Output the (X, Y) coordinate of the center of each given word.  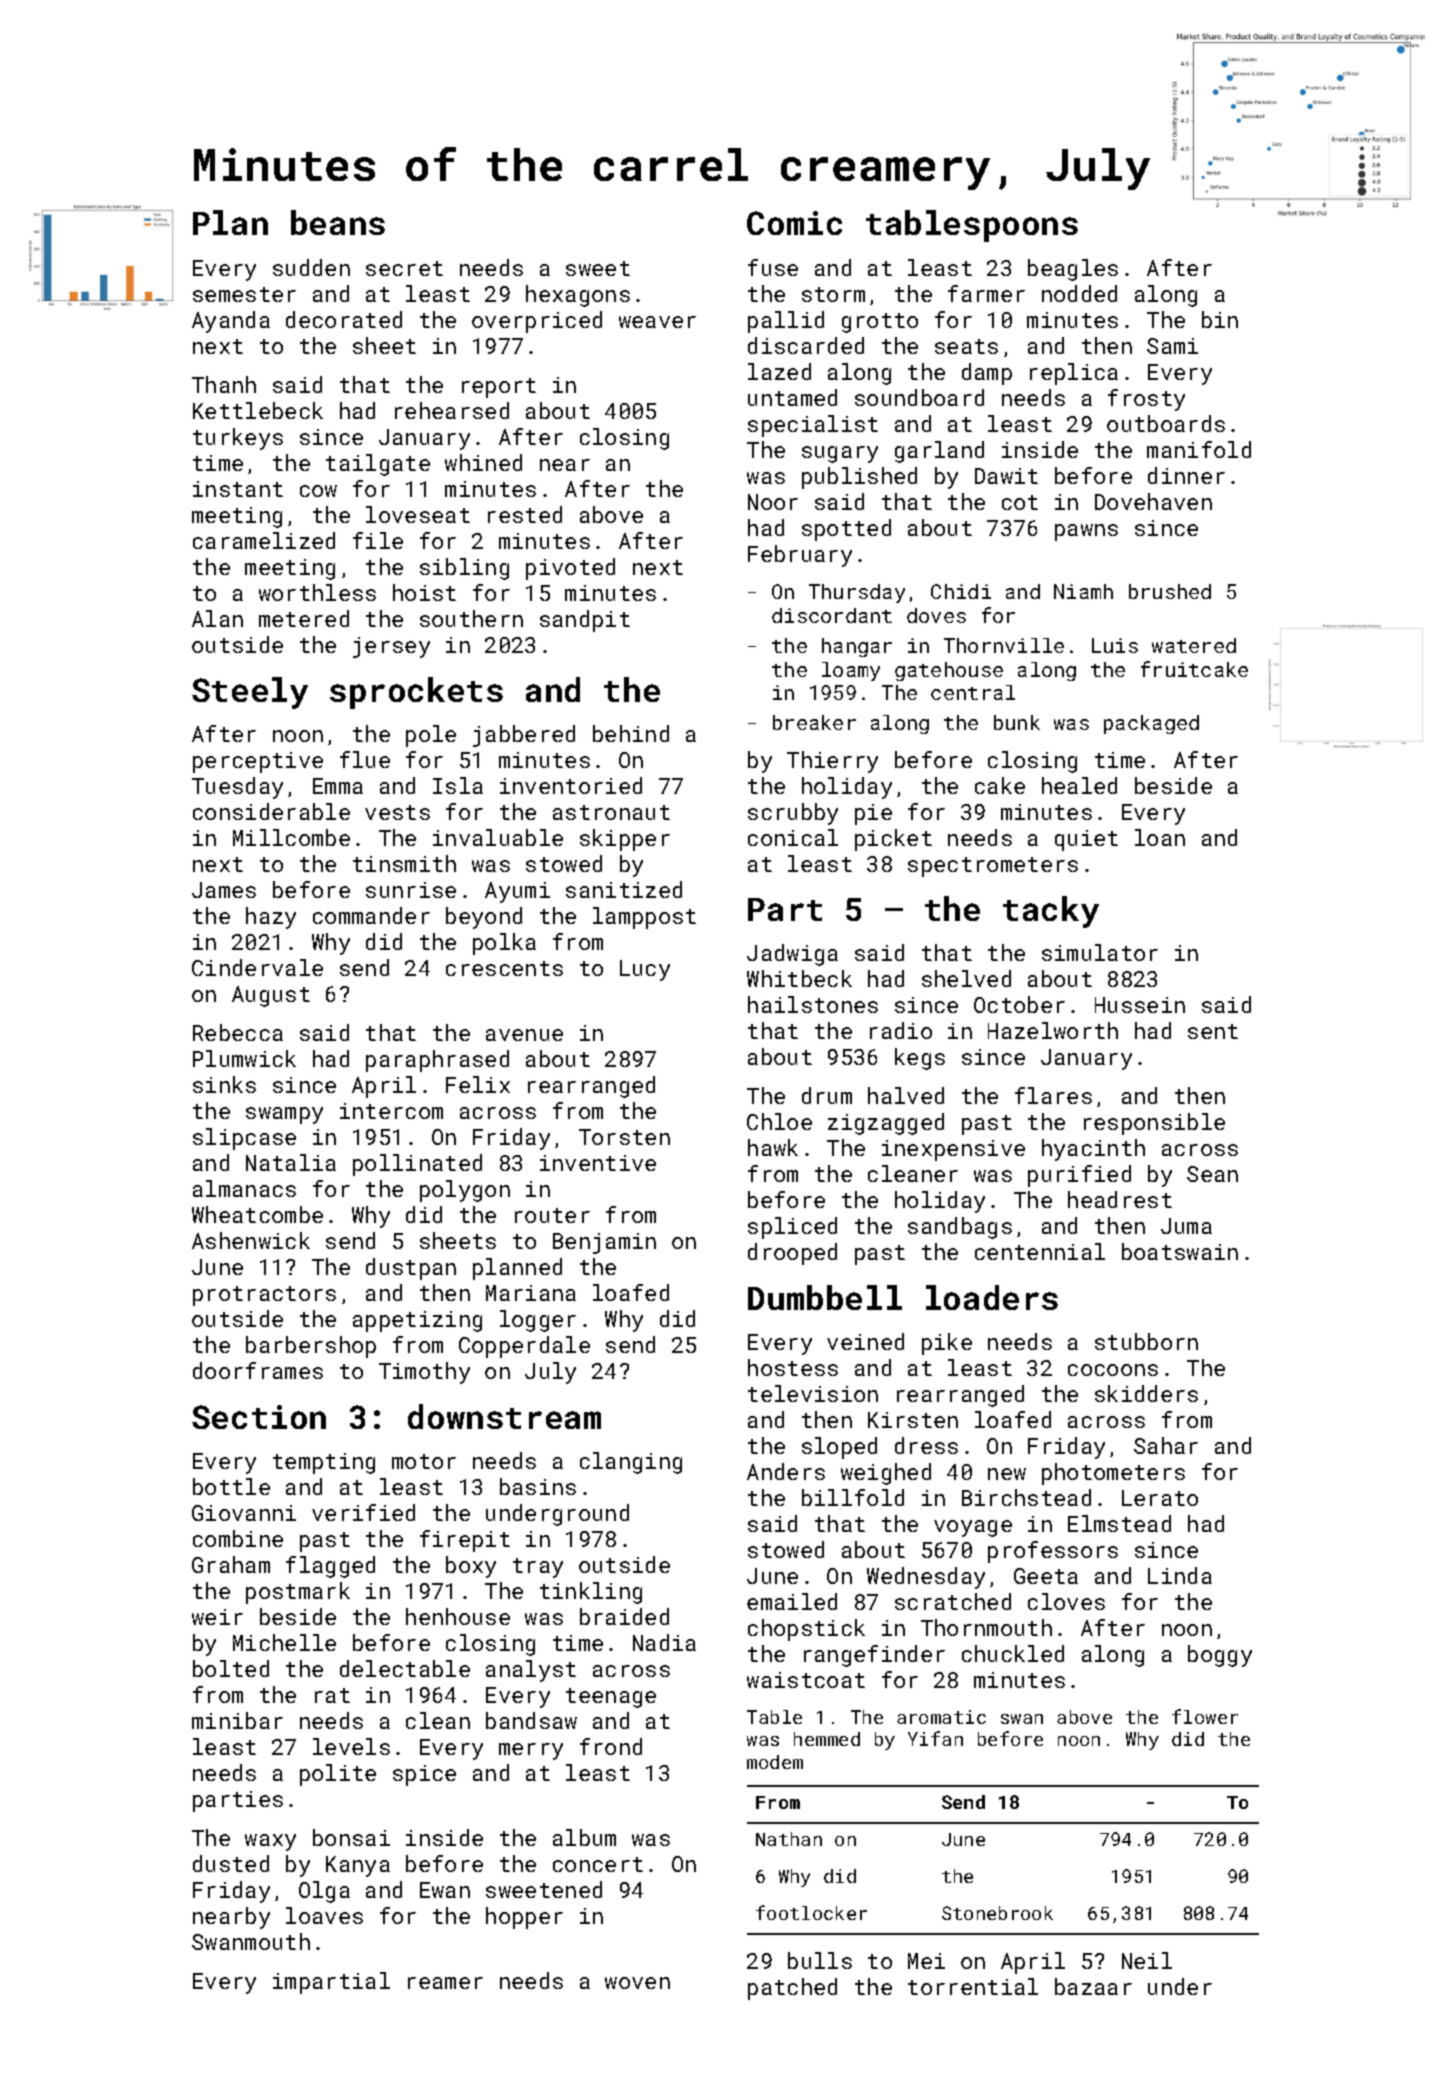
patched (792, 1989)
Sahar (1166, 1445)
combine (238, 1538)
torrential (973, 1986)
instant (238, 489)
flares (1053, 1095)
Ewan (445, 1890)
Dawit (1006, 476)
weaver (657, 322)
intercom (391, 1111)
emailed (792, 1601)
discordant (832, 615)
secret (404, 268)
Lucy (645, 970)
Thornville (1004, 645)
